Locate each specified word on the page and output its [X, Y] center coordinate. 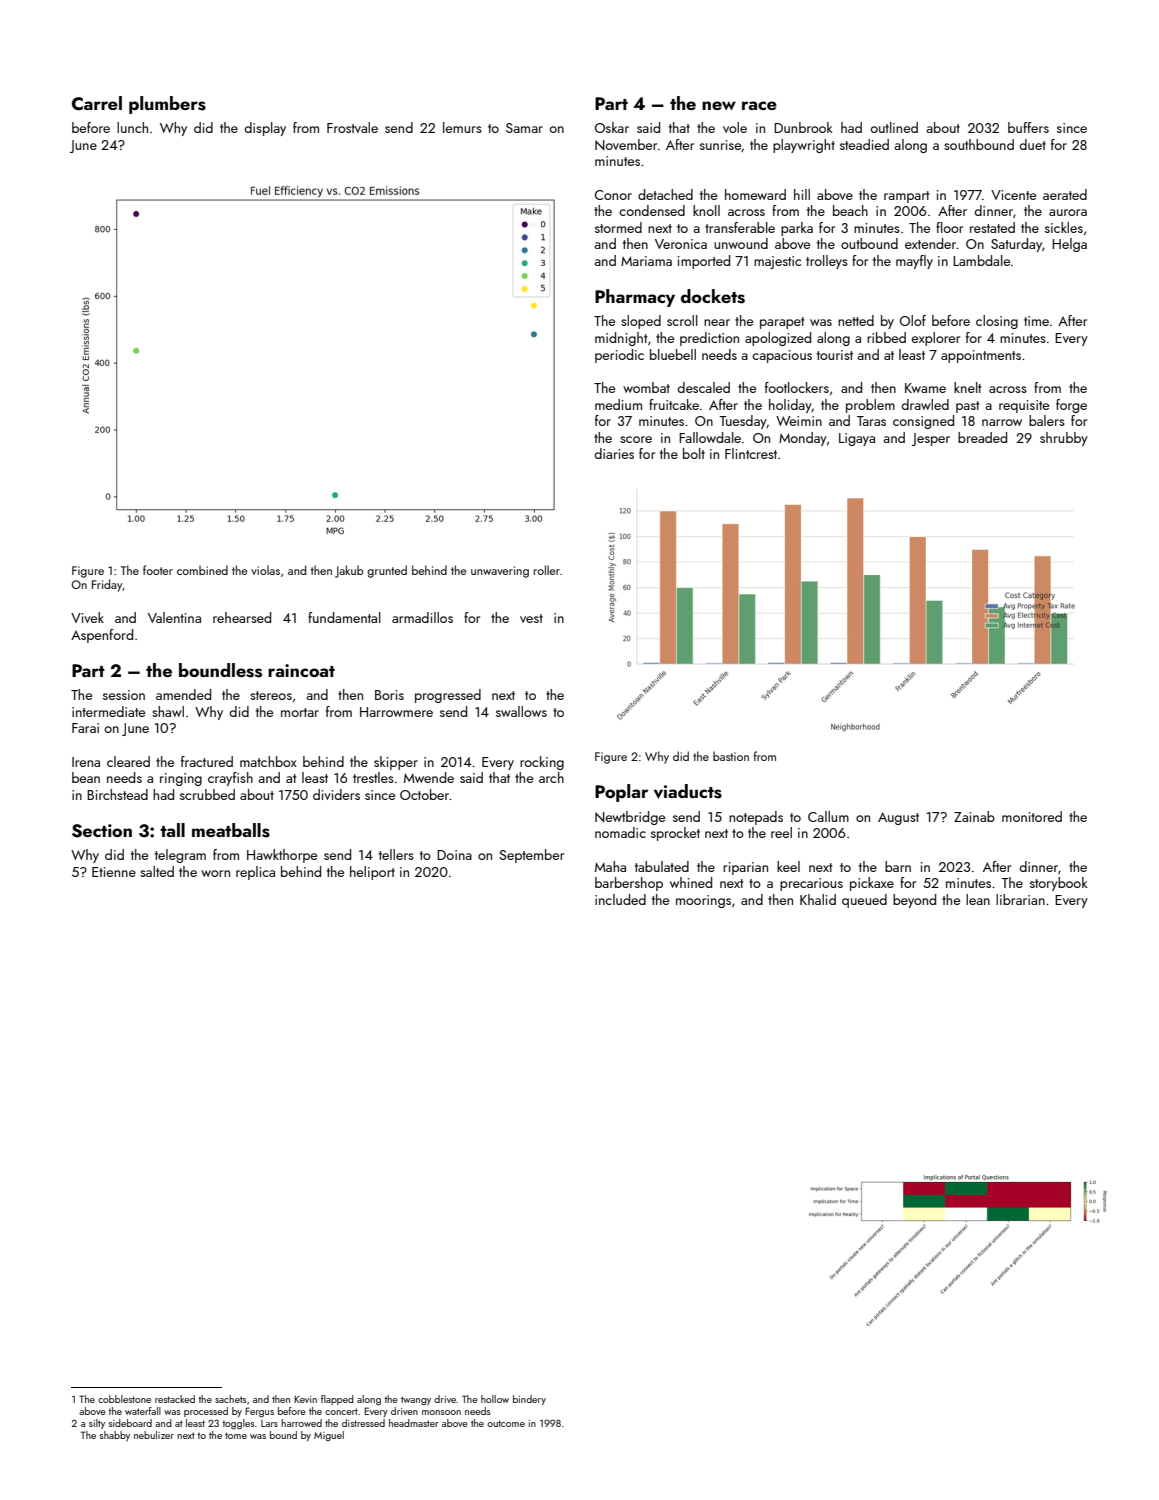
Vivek [87, 617]
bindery [529, 1400]
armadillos [422, 617]
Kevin [305, 1399]
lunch [132, 127]
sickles [1064, 227]
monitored [1032, 816]
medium [618, 404]
